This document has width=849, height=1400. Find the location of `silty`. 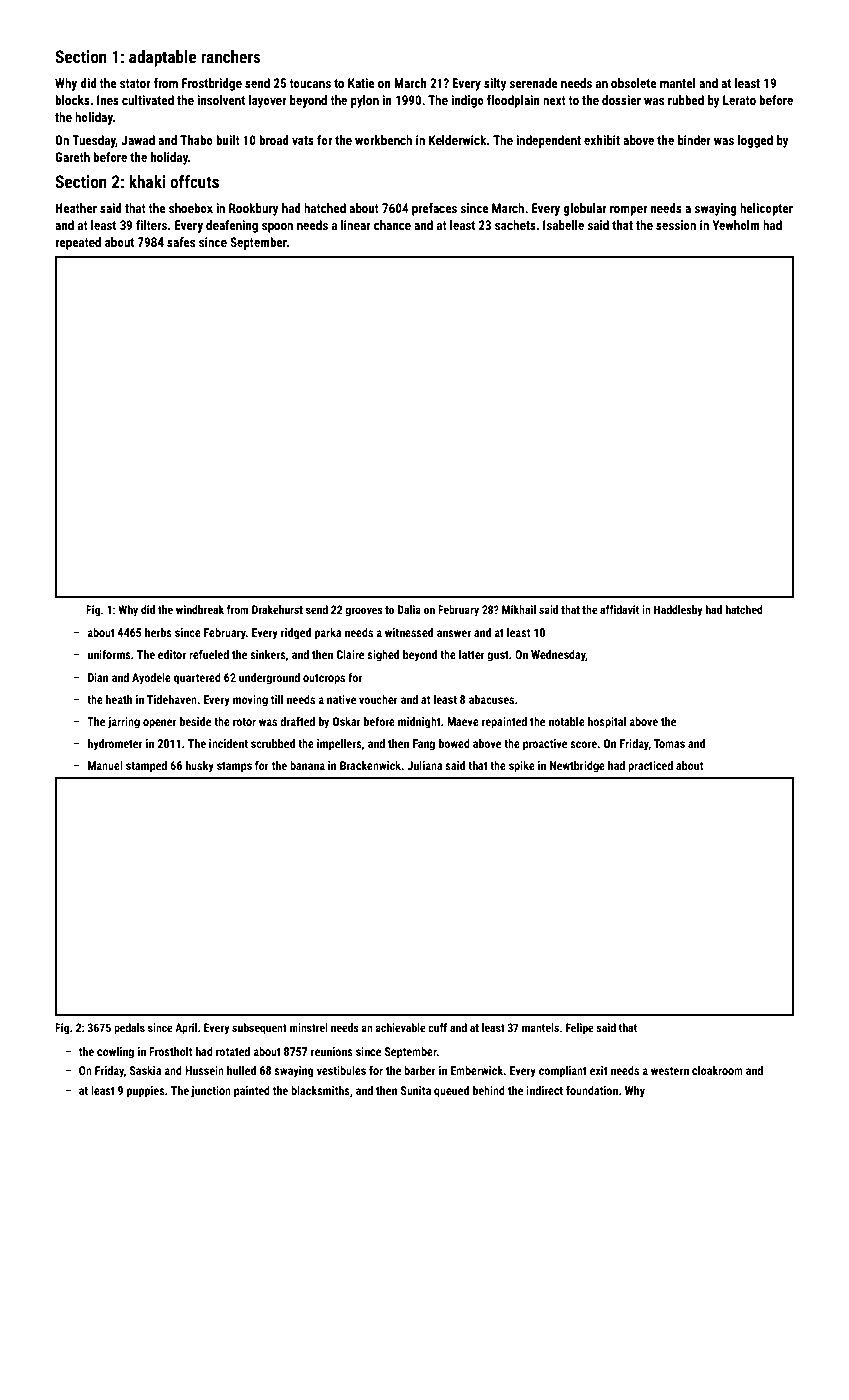

silty is located at coordinates (495, 84).
